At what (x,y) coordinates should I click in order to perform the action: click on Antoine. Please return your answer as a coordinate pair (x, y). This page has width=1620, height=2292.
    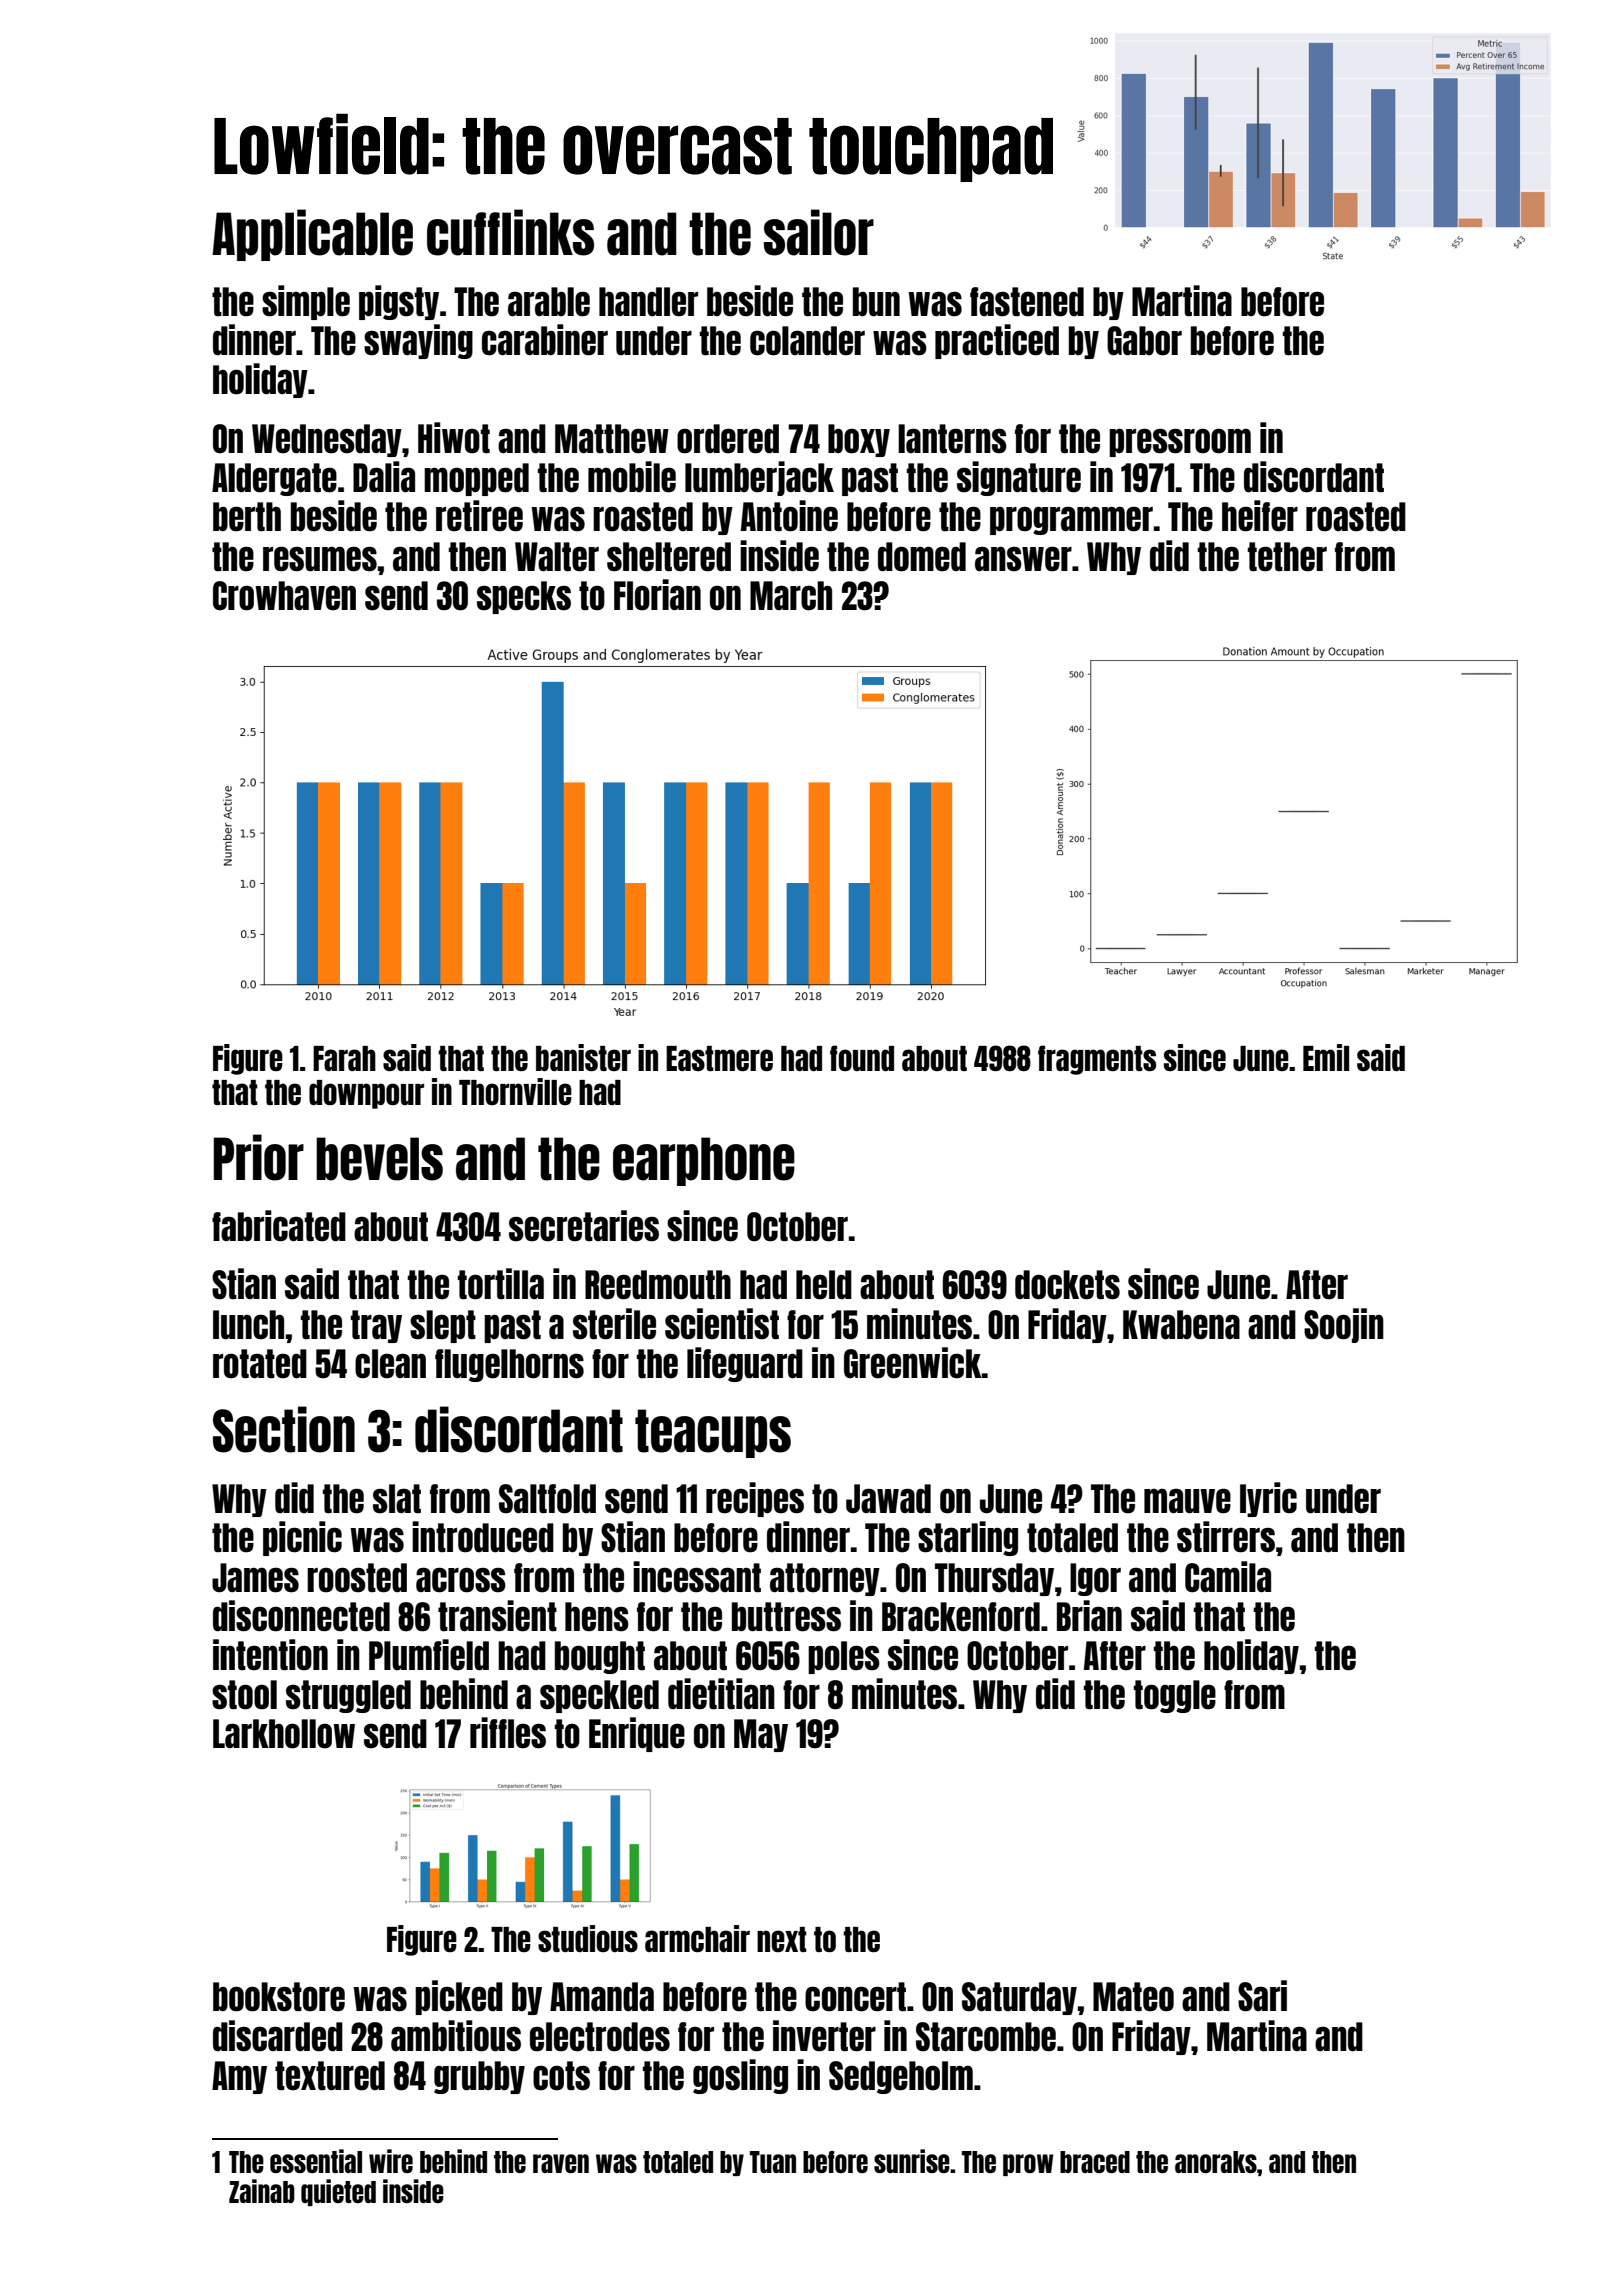
    Looking at the image, I should click on (789, 516).
